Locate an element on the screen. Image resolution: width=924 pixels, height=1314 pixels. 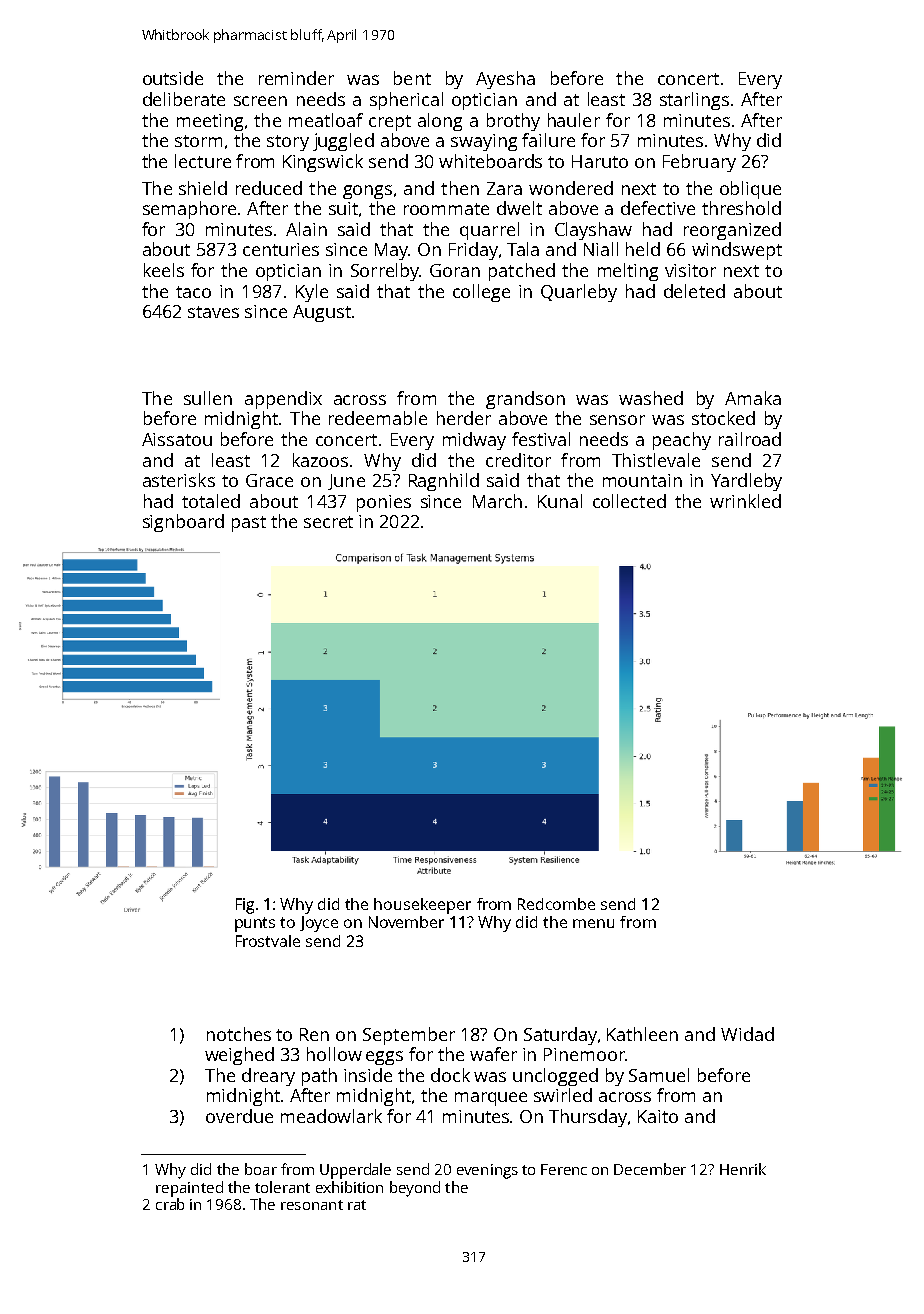
crab is located at coordinates (170, 1204).
